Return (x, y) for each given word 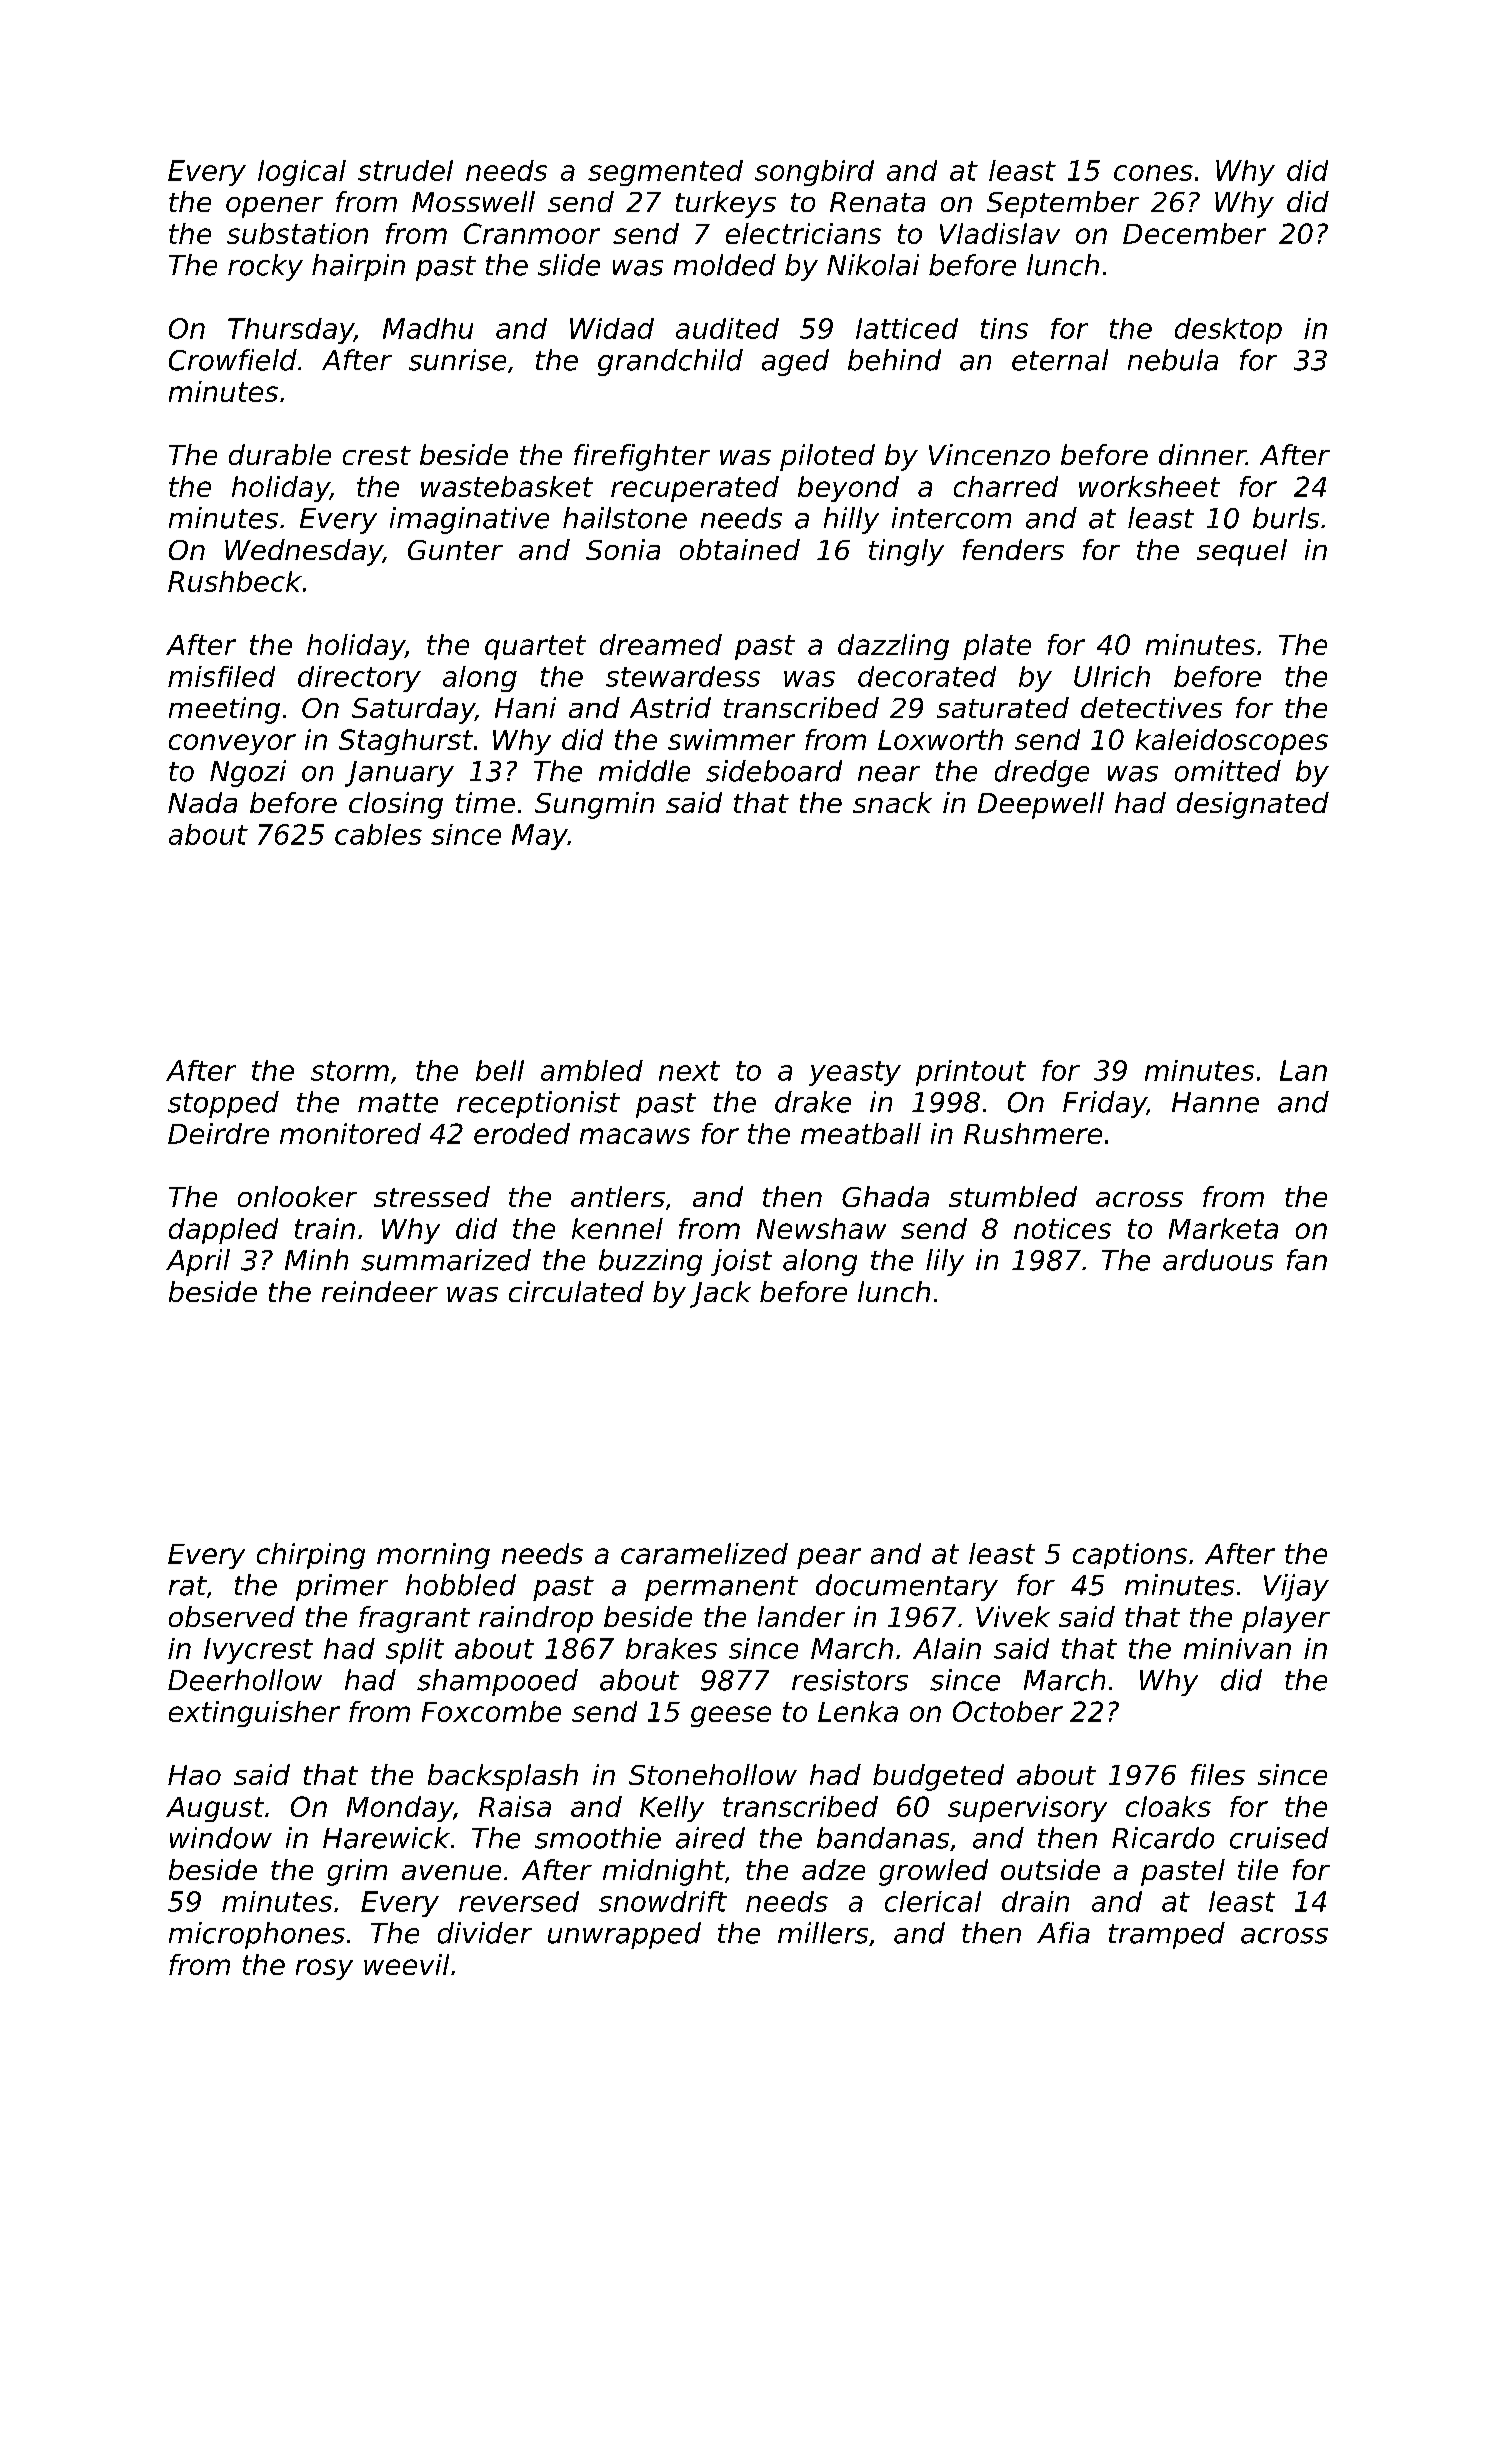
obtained (740, 549)
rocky (265, 267)
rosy (324, 1969)
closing (396, 805)
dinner (1202, 454)
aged (795, 362)
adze (833, 1869)
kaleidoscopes (1232, 742)
